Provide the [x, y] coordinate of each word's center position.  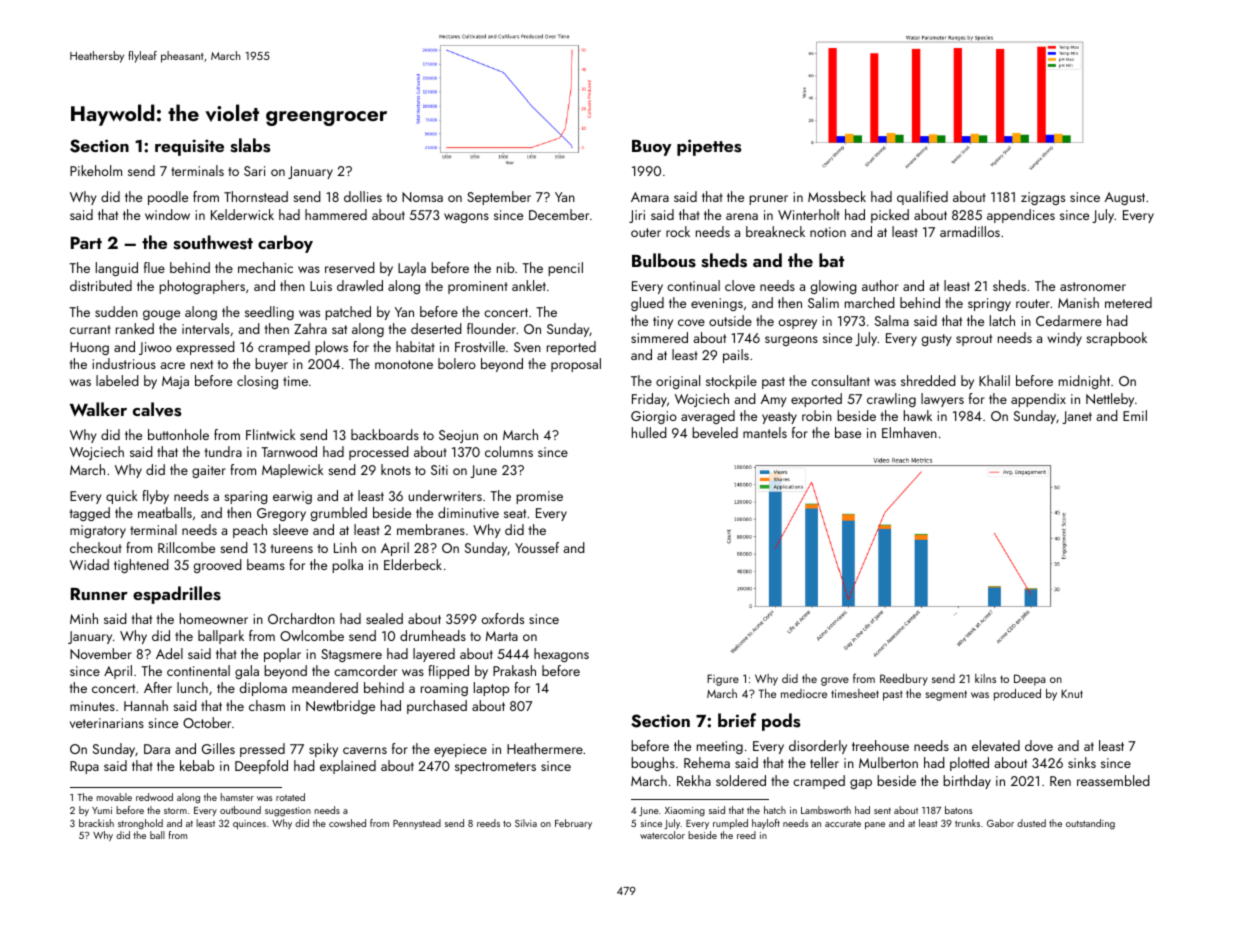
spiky [323, 750]
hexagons [561, 655]
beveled [715, 432]
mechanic [265, 267]
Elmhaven [909, 432]
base [848, 432]
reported [571, 348]
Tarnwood [289, 451]
